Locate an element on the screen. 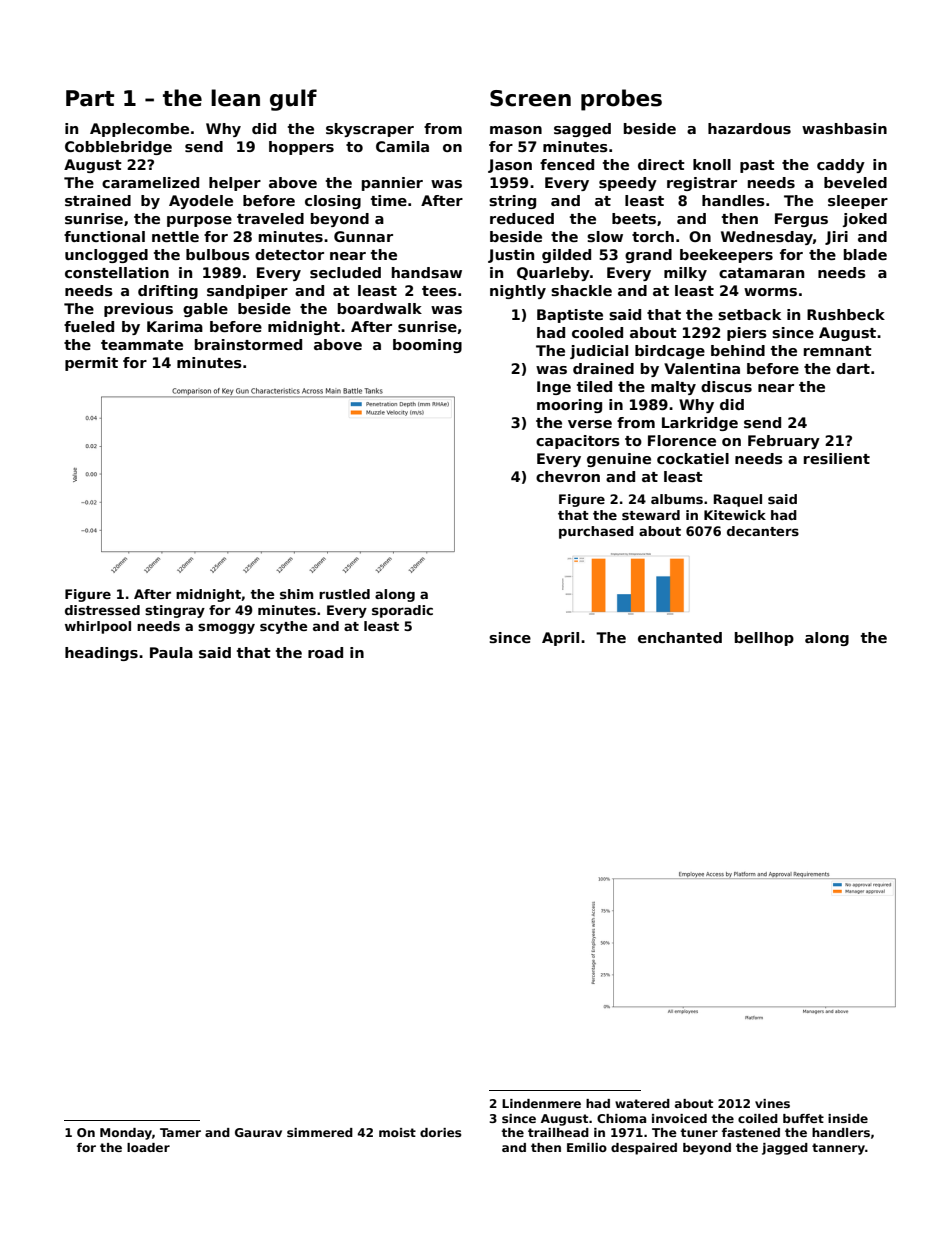  Gaurav is located at coordinates (258, 1132).
